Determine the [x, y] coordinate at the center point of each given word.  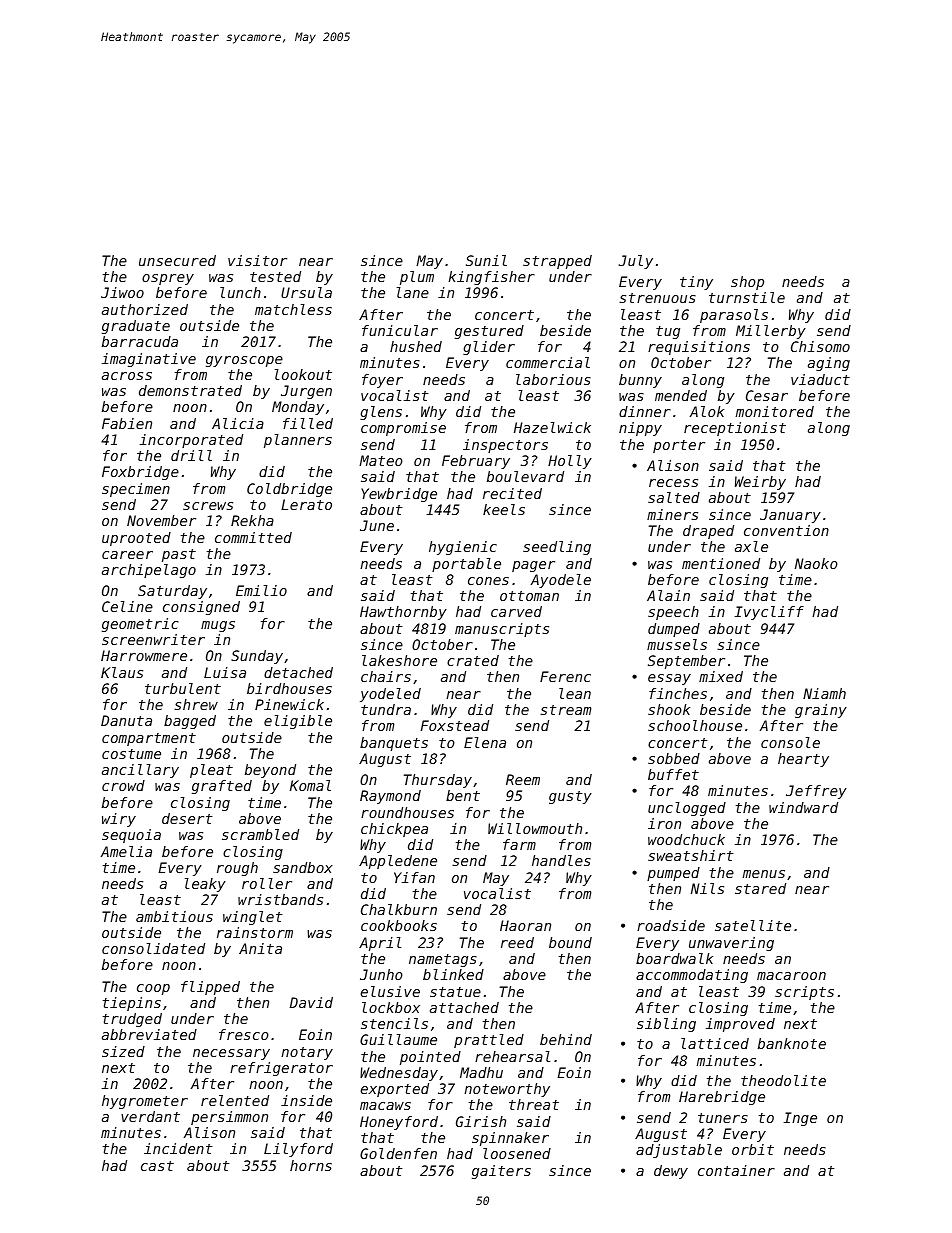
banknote [792, 1043]
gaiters [501, 1172]
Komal [310, 785]
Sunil [486, 260]
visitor [257, 260]
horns [311, 1165]
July [636, 262]
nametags [443, 960]
